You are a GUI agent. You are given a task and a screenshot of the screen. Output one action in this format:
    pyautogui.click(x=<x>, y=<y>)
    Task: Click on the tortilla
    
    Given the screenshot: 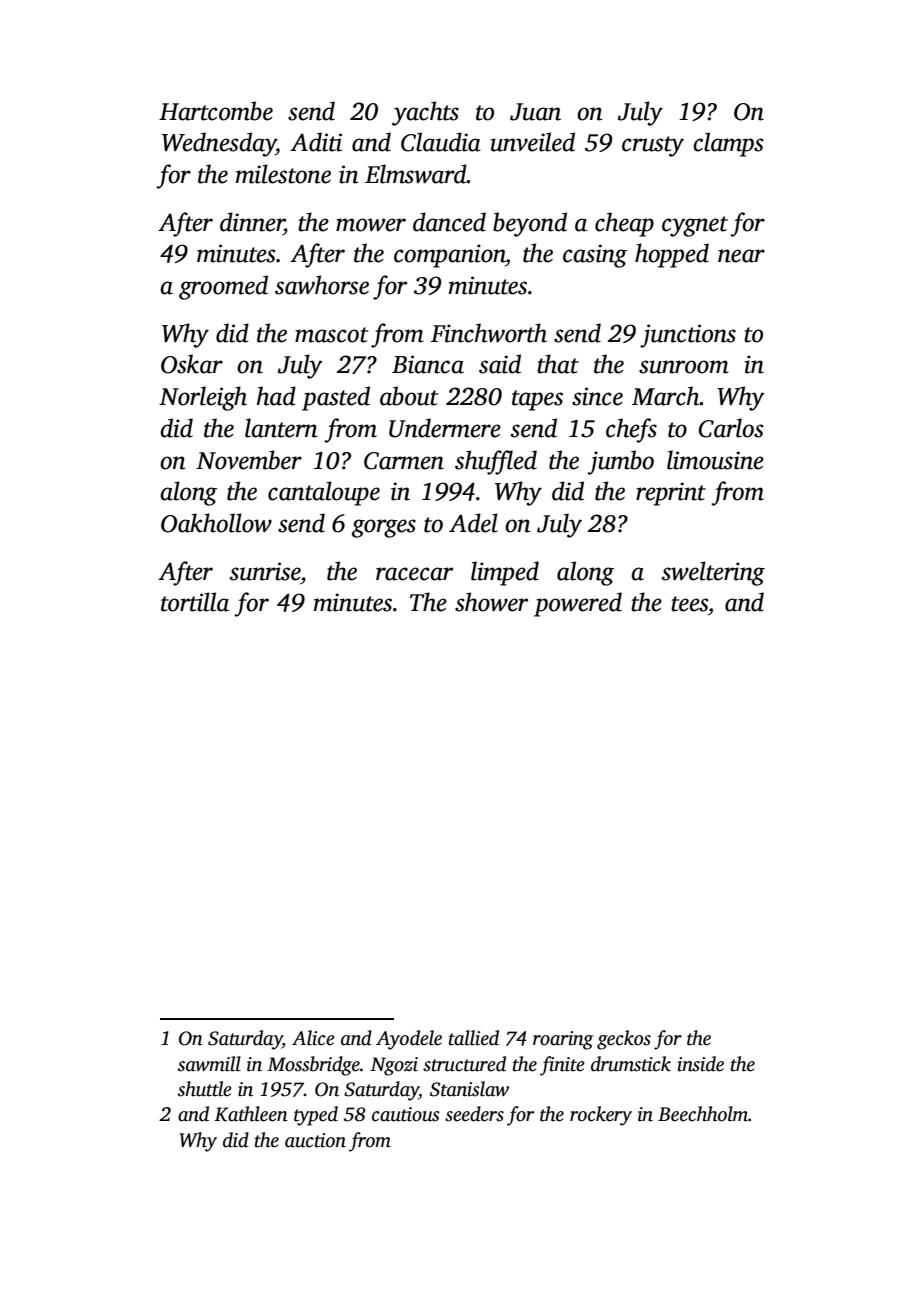 What is the action you would take?
    pyautogui.click(x=195, y=602)
